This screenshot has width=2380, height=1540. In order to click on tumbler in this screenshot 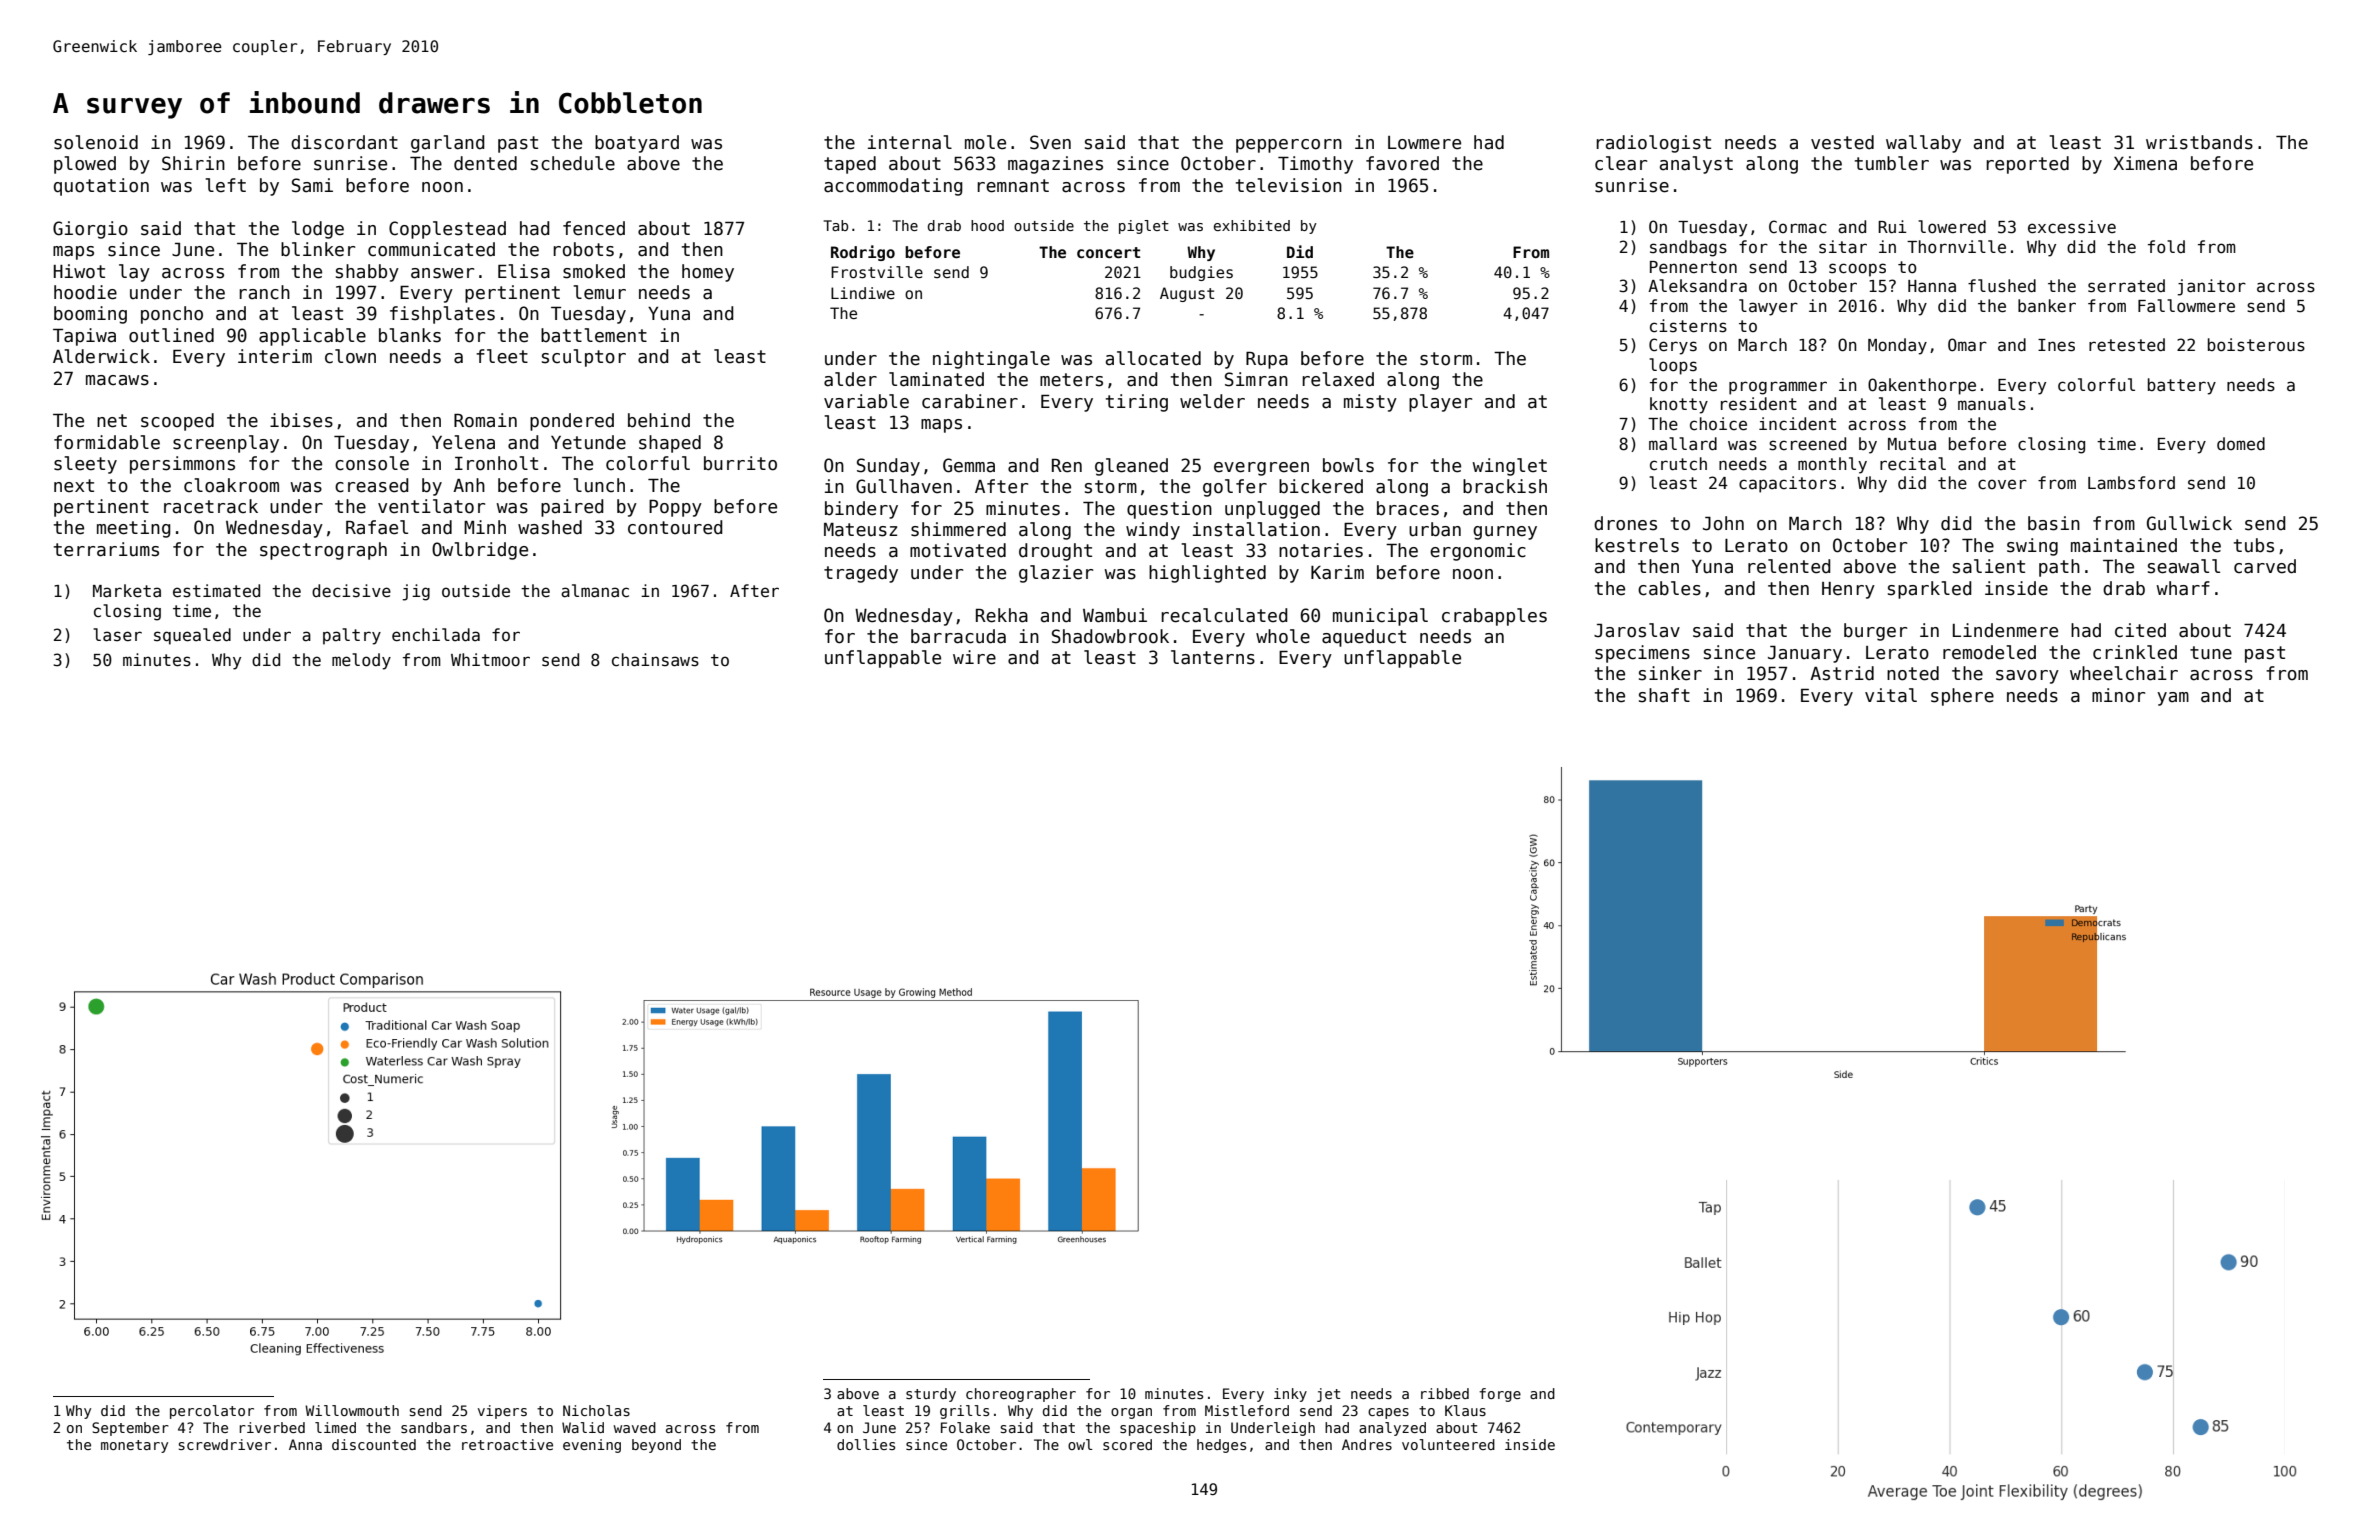, I will do `click(1892, 163)`.
